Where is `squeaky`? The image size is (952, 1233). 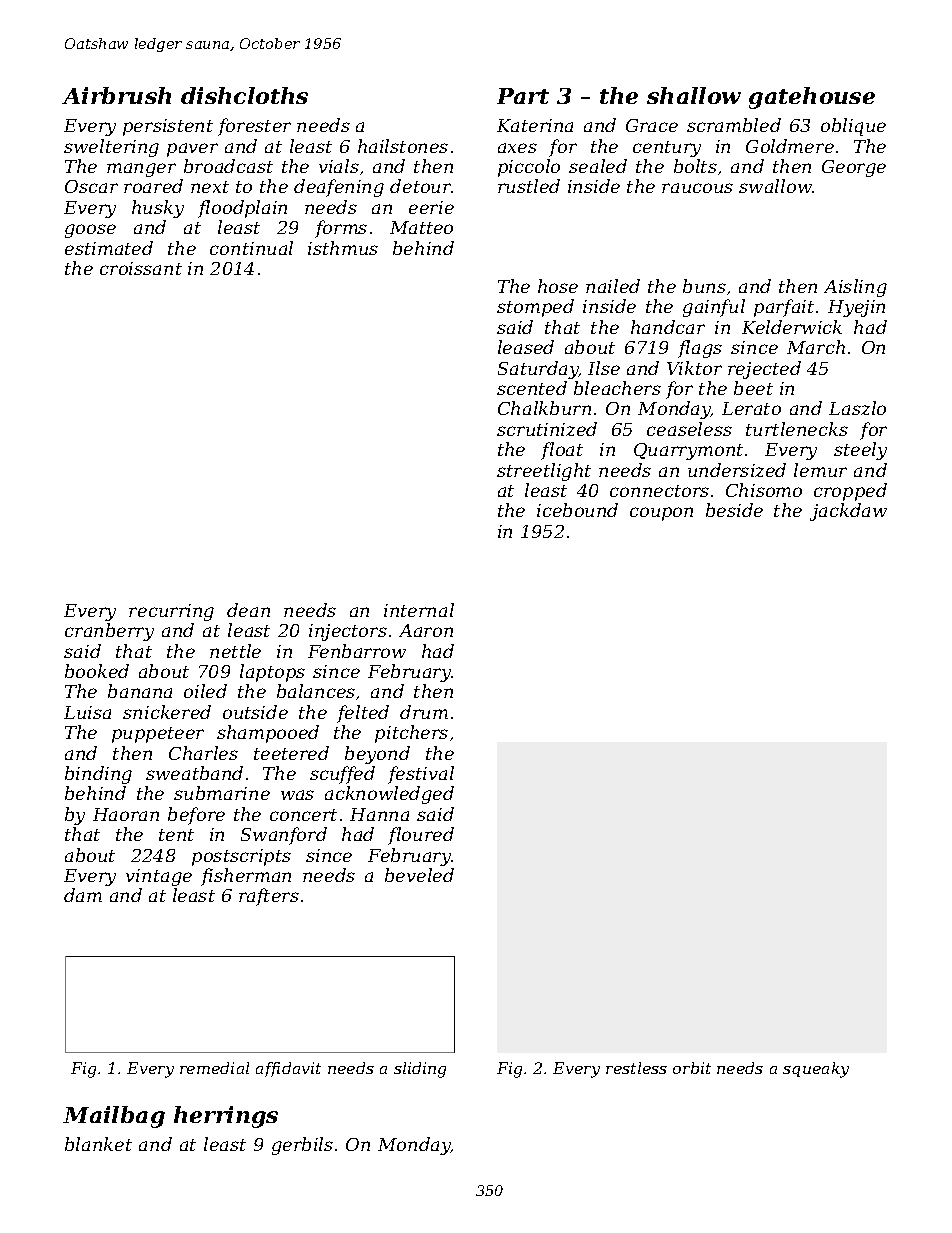
squeaky is located at coordinates (816, 1070).
